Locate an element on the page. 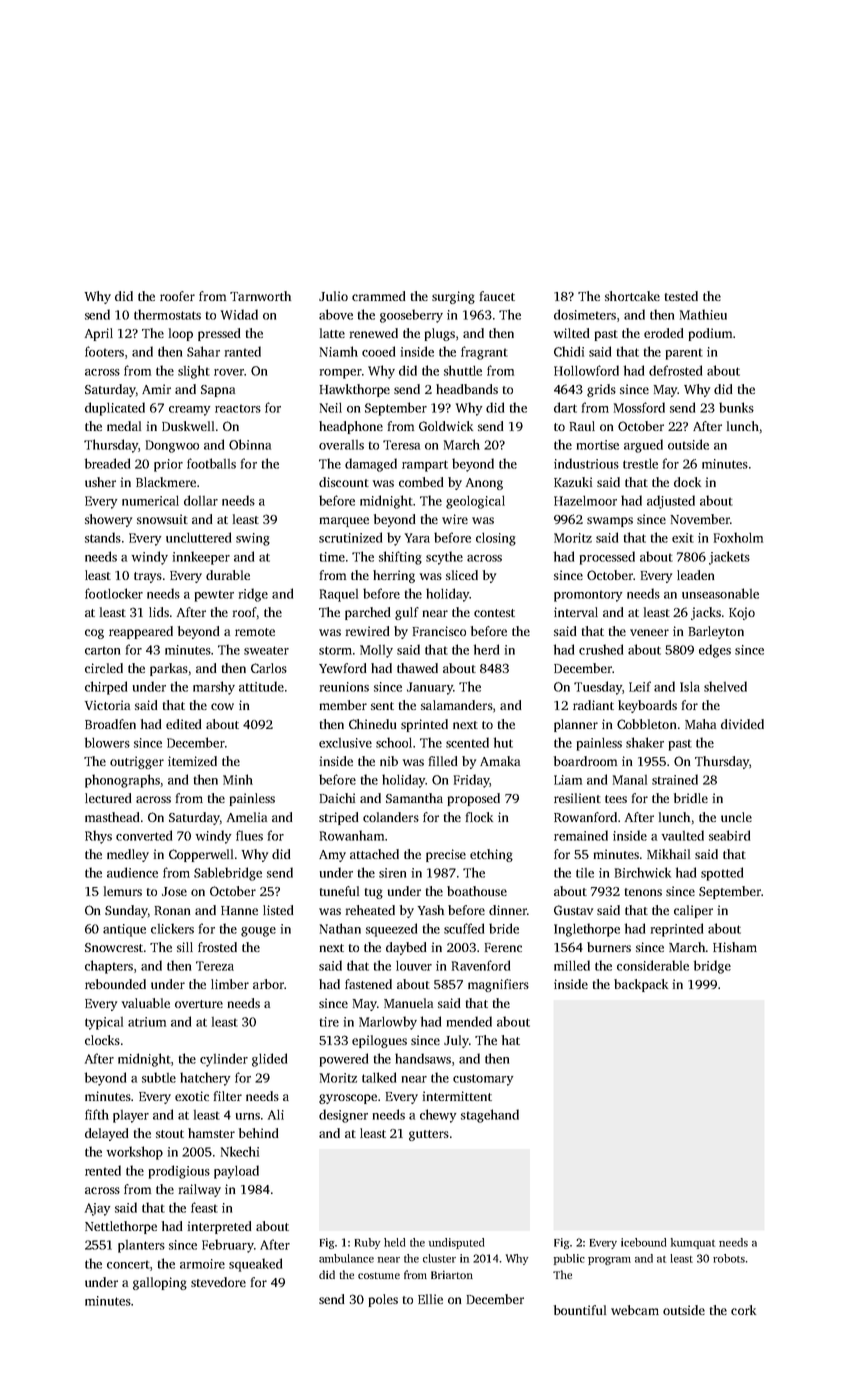  ambulance is located at coordinates (346, 1258).
